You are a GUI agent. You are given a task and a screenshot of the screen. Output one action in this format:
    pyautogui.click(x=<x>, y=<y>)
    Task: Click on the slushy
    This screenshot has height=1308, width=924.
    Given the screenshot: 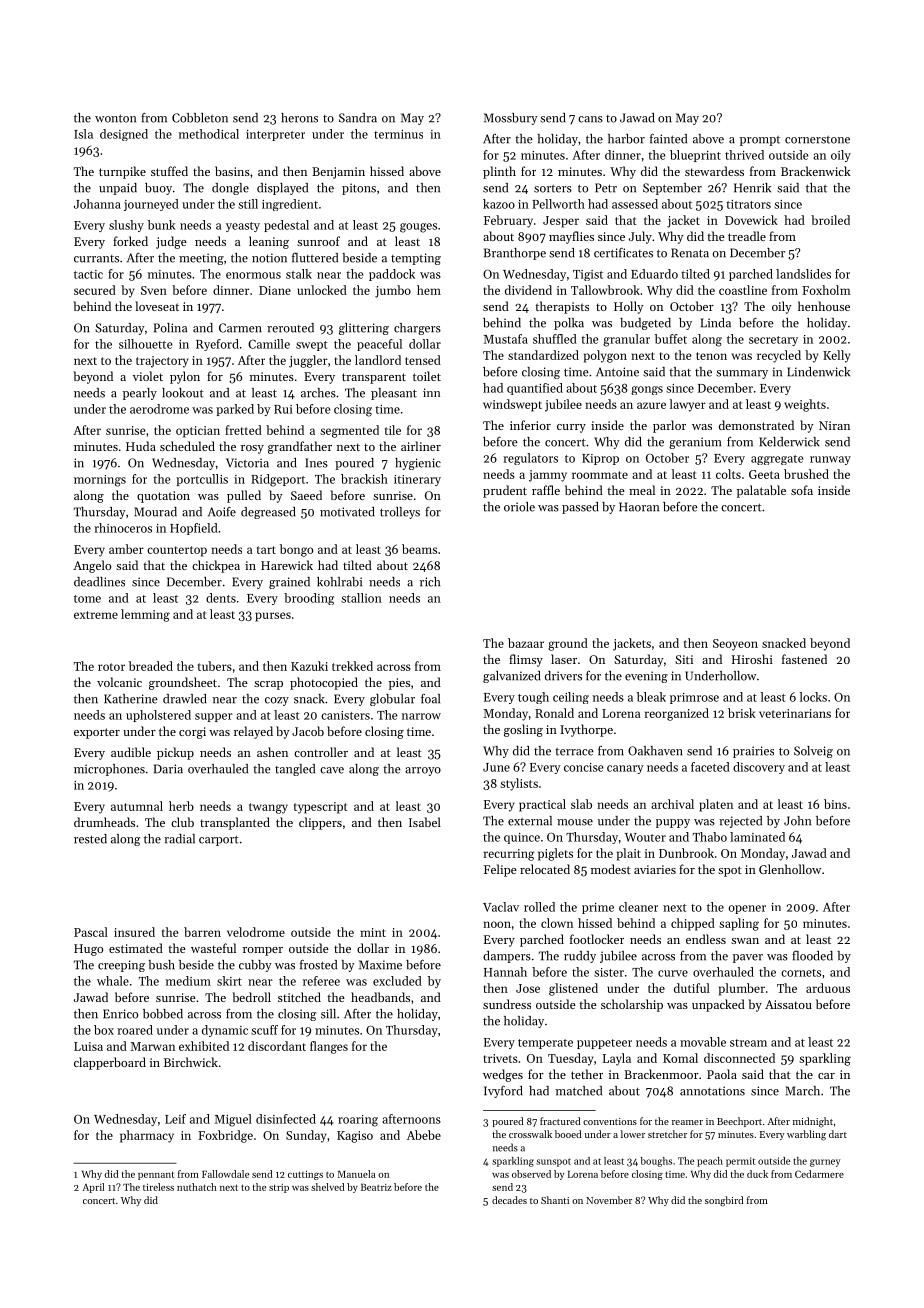 What is the action you would take?
    pyautogui.click(x=126, y=226)
